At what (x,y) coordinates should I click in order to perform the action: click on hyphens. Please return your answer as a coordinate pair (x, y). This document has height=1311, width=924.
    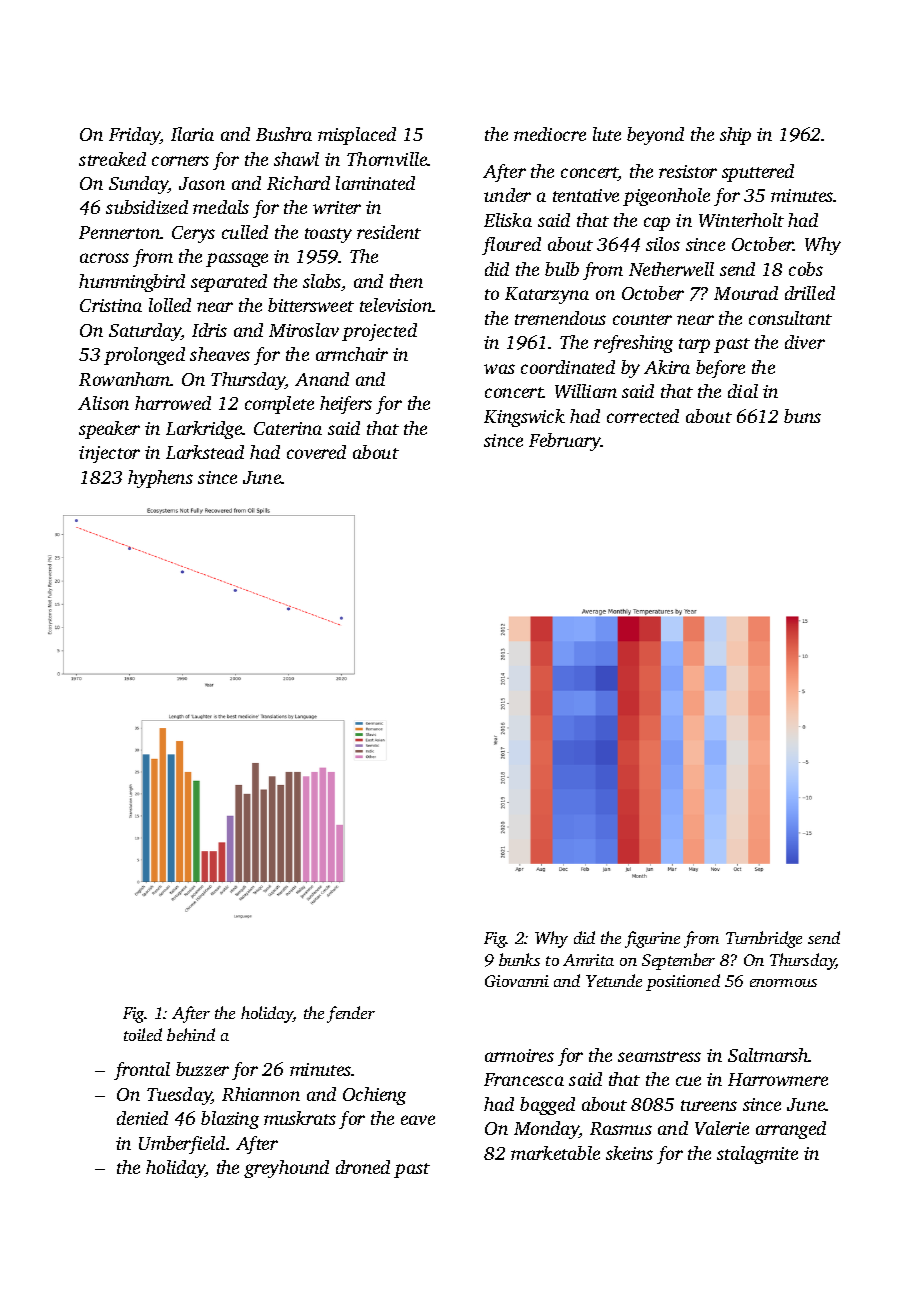
    Looking at the image, I should click on (160, 479).
